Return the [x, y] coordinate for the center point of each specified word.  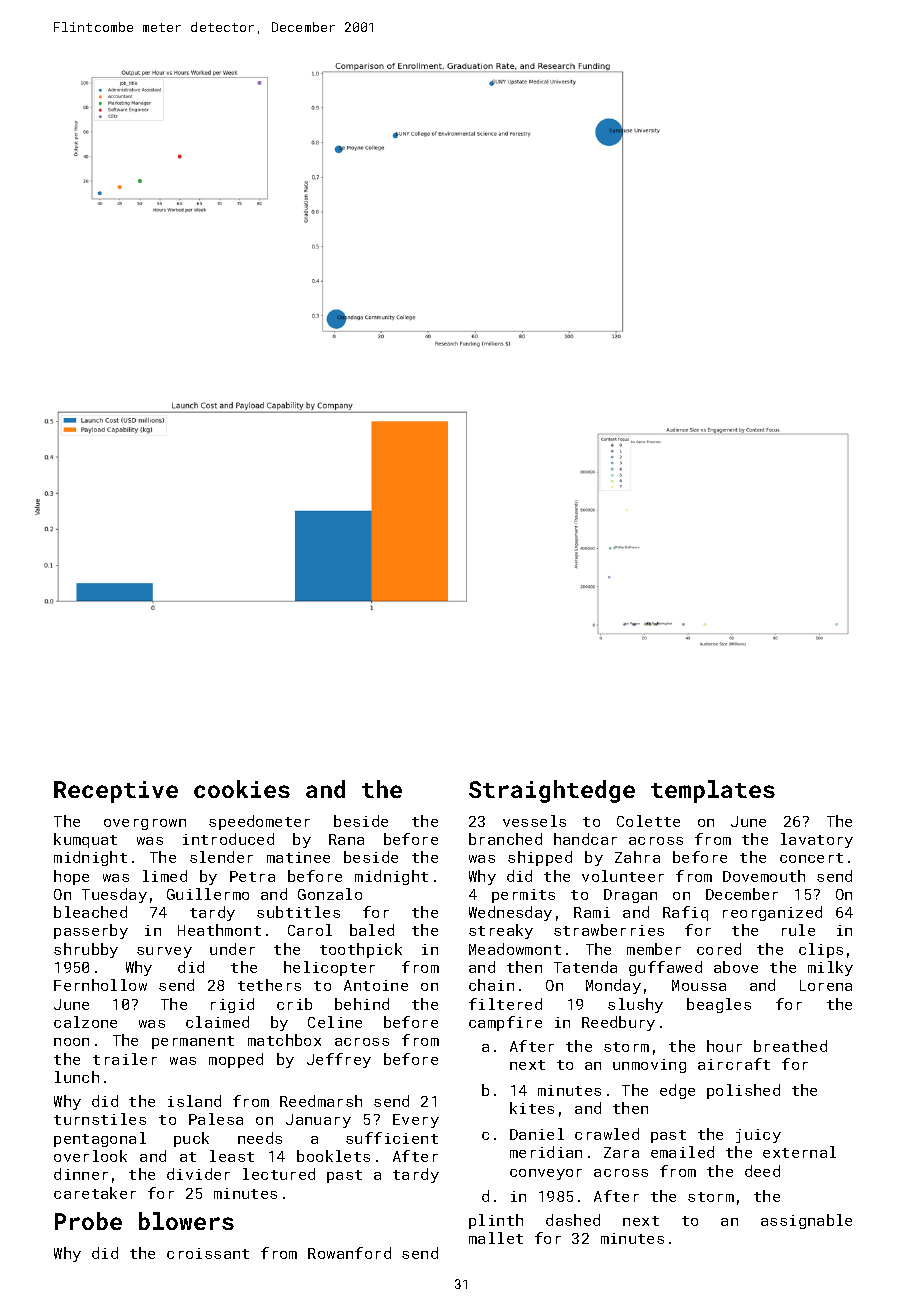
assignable [806, 1221]
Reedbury [618, 1023]
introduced [228, 839]
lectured [279, 1174]
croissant [208, 1253]
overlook [90, 1156]
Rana [346, 839]
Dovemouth [764, 876]
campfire [505, 1023]
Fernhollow [100, 985]
